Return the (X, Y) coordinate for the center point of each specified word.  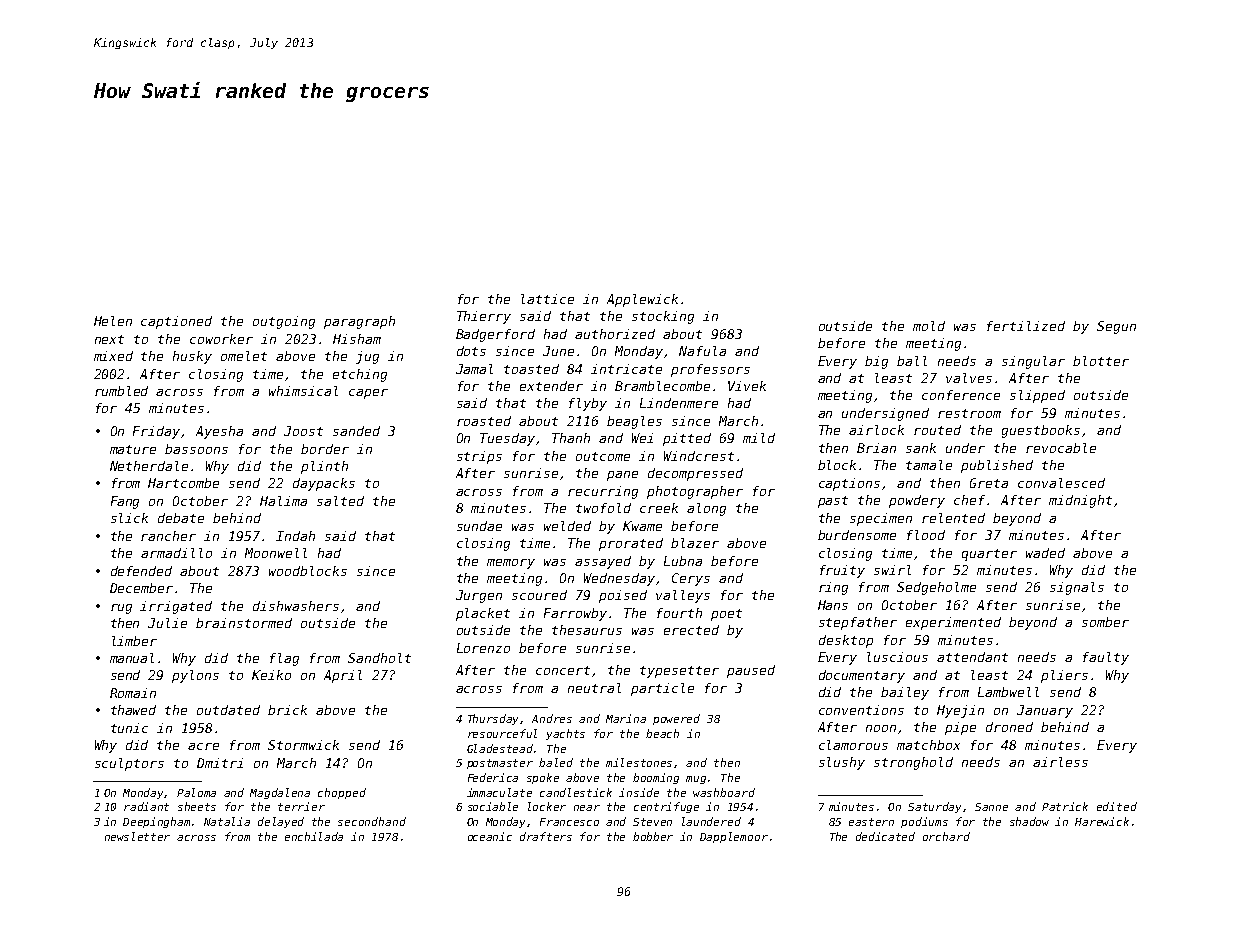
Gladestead (500, 748)
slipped (1037, 396)
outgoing (284, 322)
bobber (653, 836)
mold (929, 326)
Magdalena (280, 793)
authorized (615, 334)
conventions (861, 710)
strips (479, 457)
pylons (195, 676)
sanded (356, 431)
